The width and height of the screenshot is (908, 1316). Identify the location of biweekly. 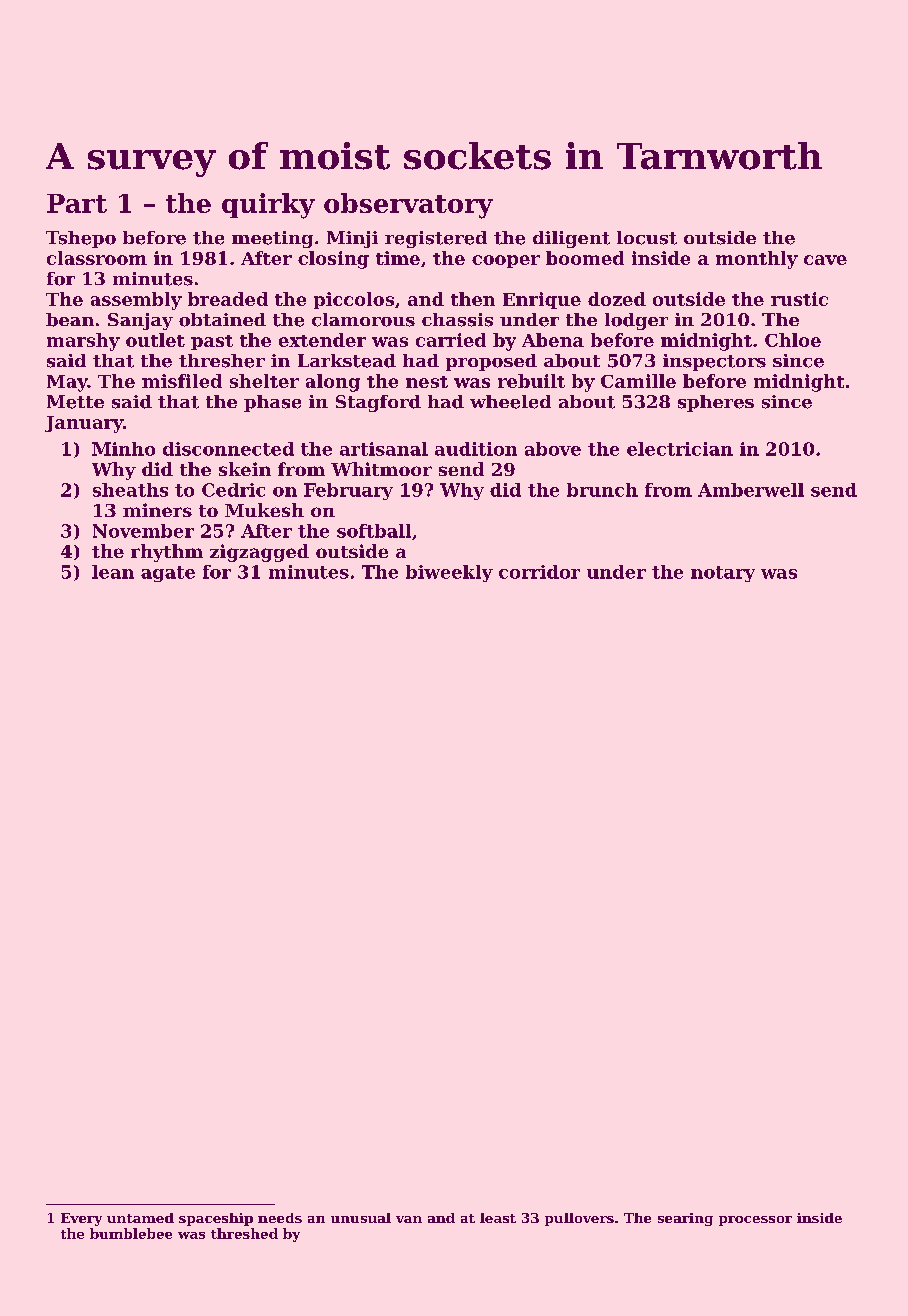
(449, 573).
